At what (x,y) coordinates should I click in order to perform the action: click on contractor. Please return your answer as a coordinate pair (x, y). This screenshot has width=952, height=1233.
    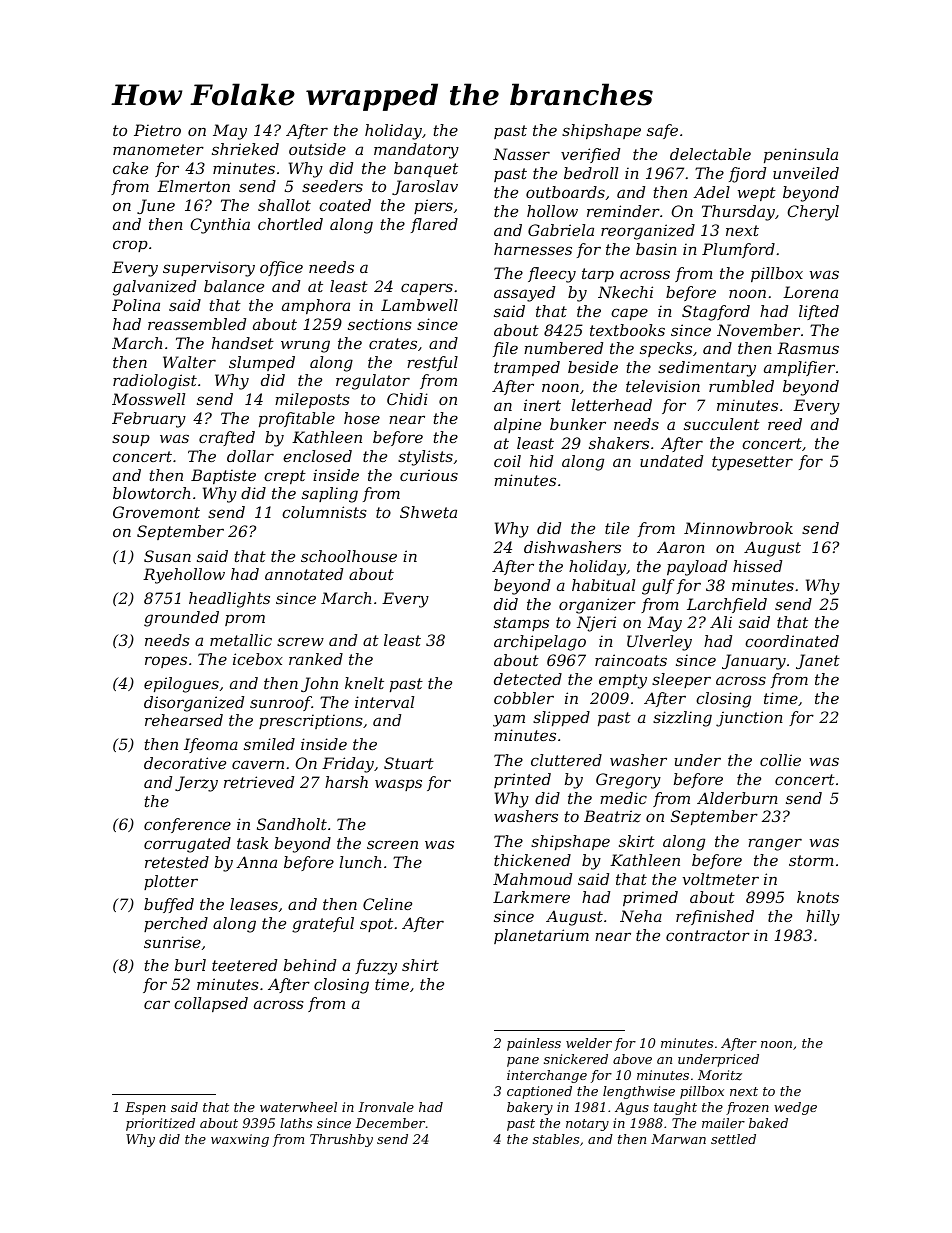
    Looking at the image, I should click on (708, 935).
